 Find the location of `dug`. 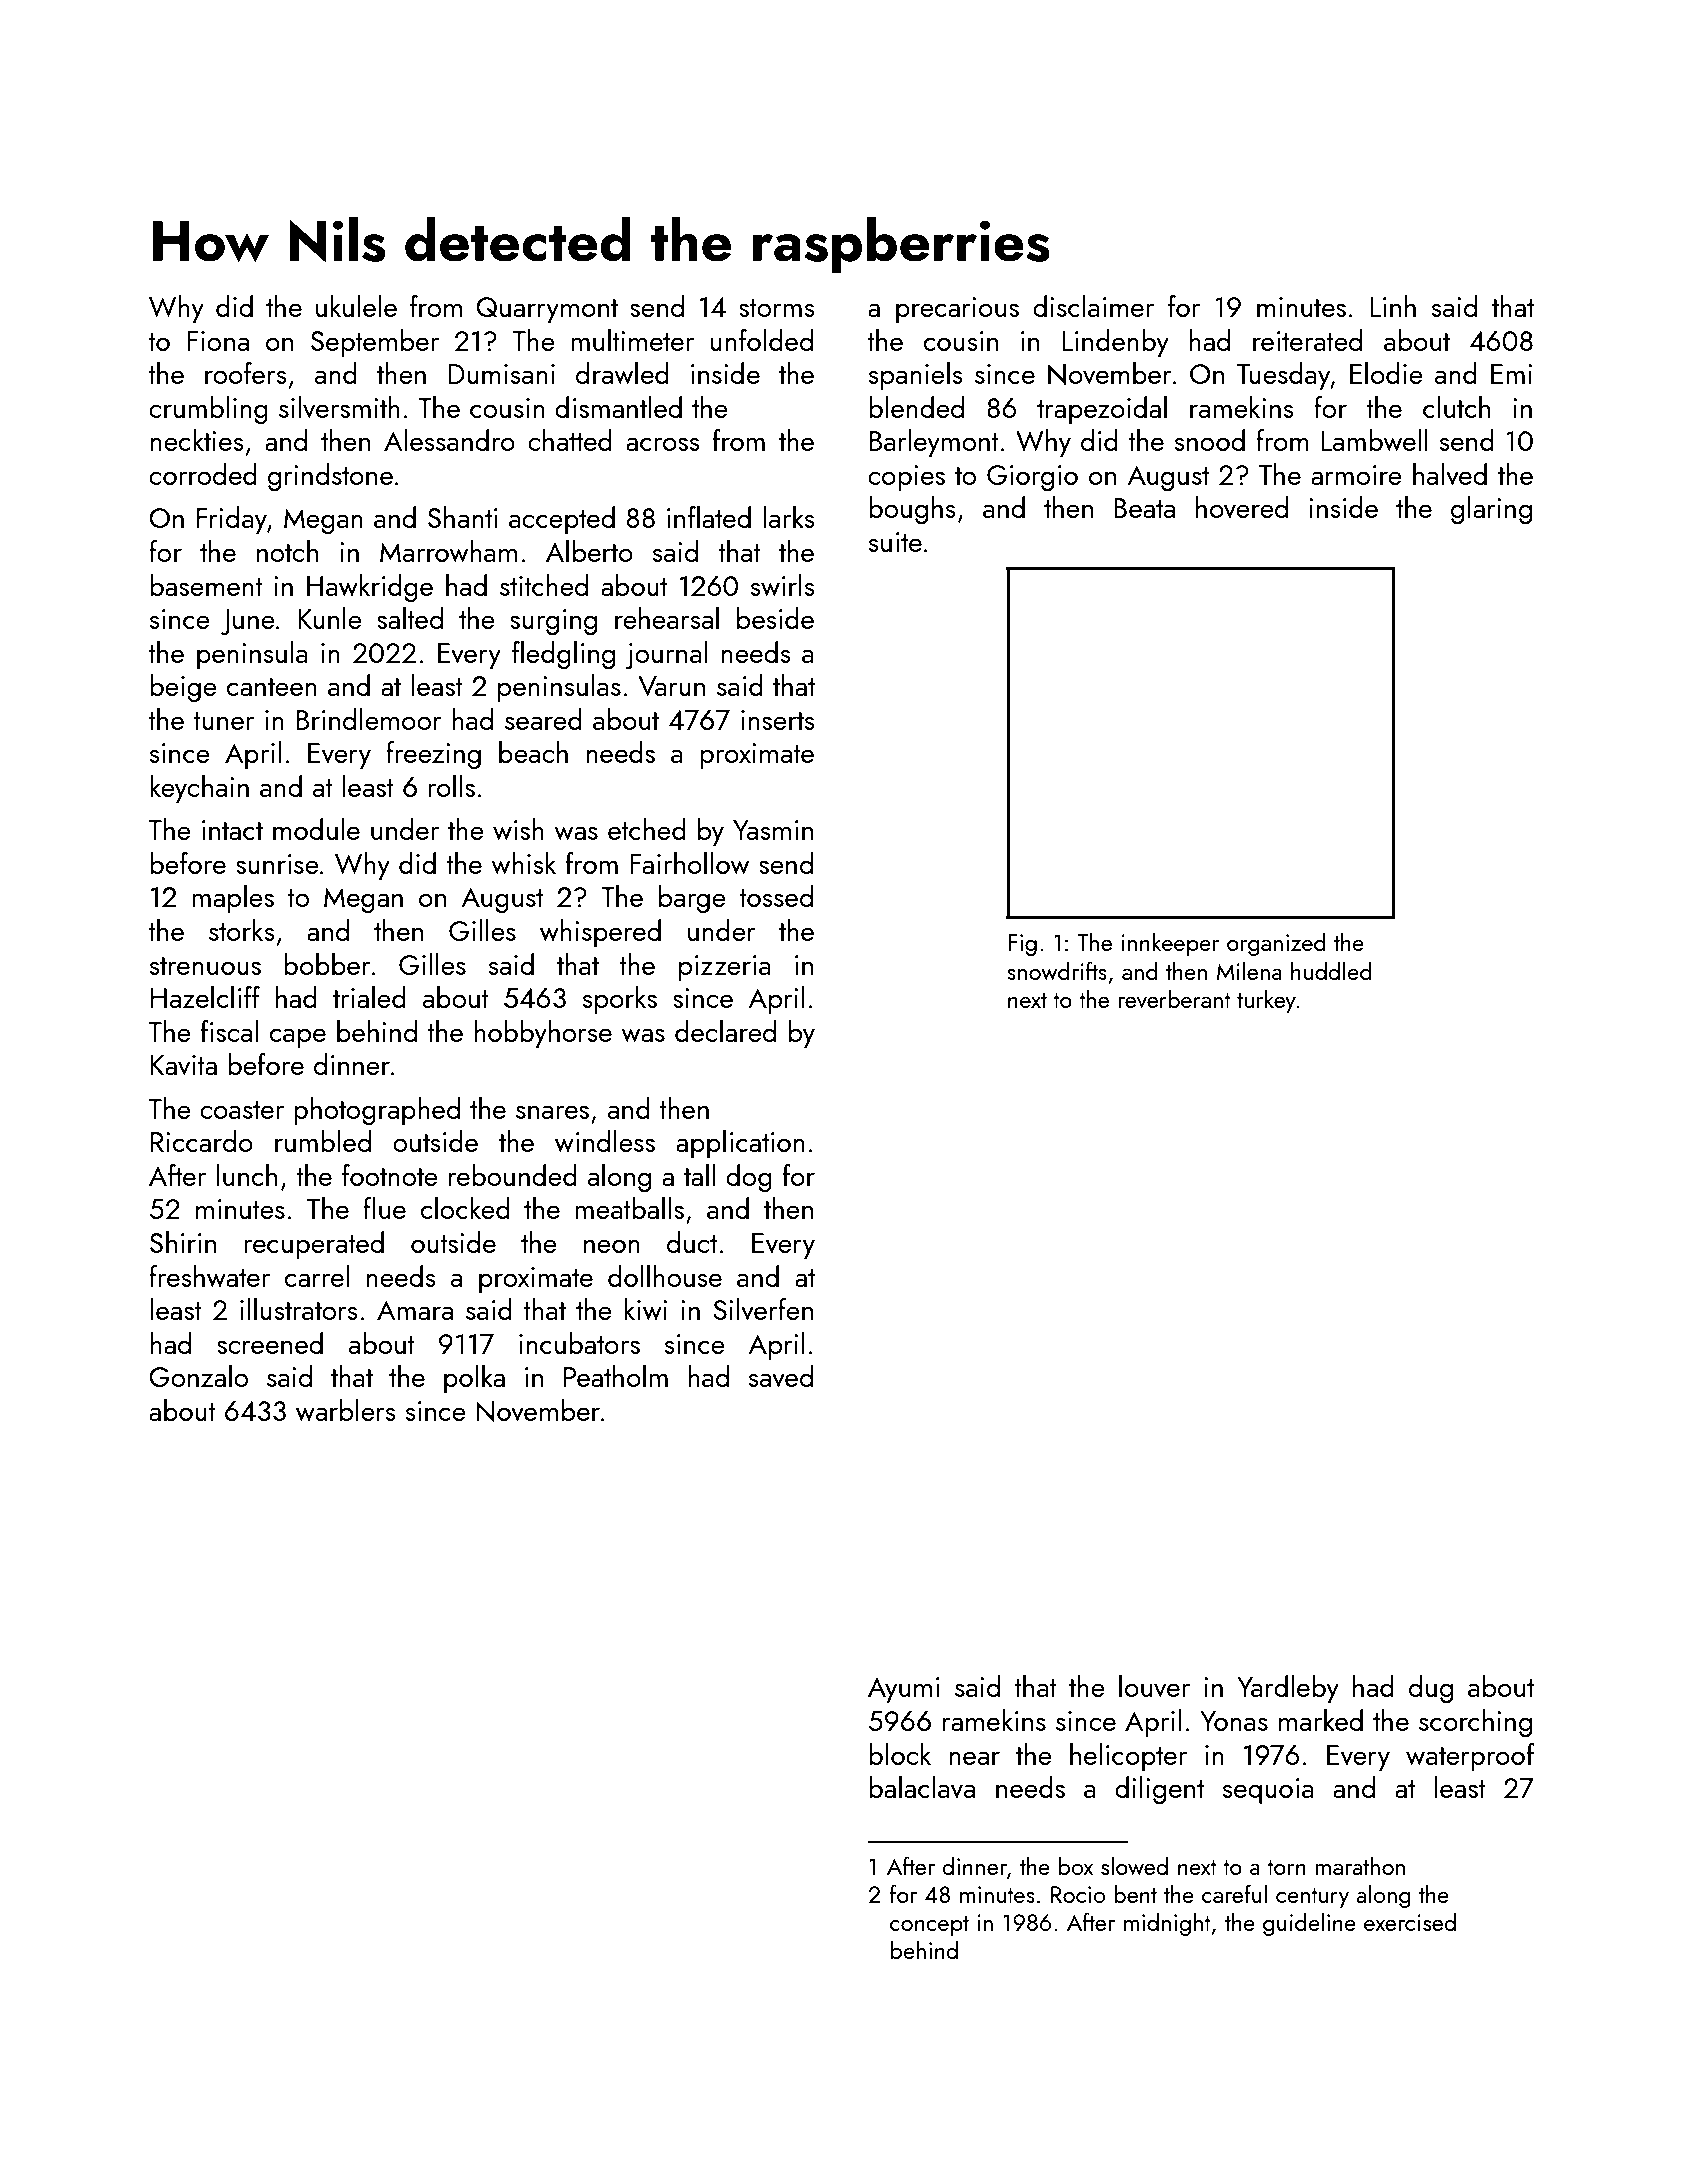

dug is located at coordinates (1431, 1689).
